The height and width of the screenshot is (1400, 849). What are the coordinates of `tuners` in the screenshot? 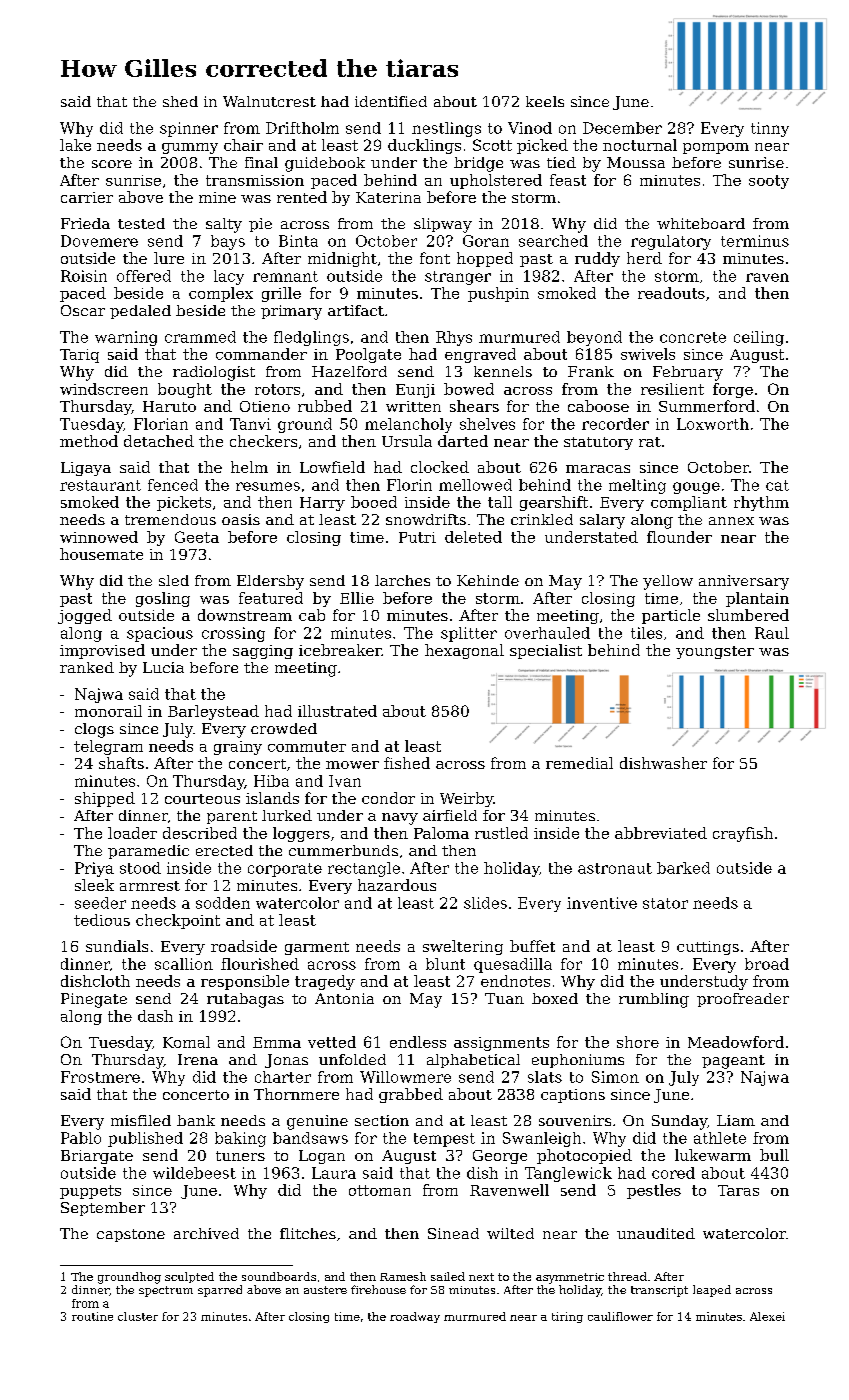 It's located at (240, 1156).
